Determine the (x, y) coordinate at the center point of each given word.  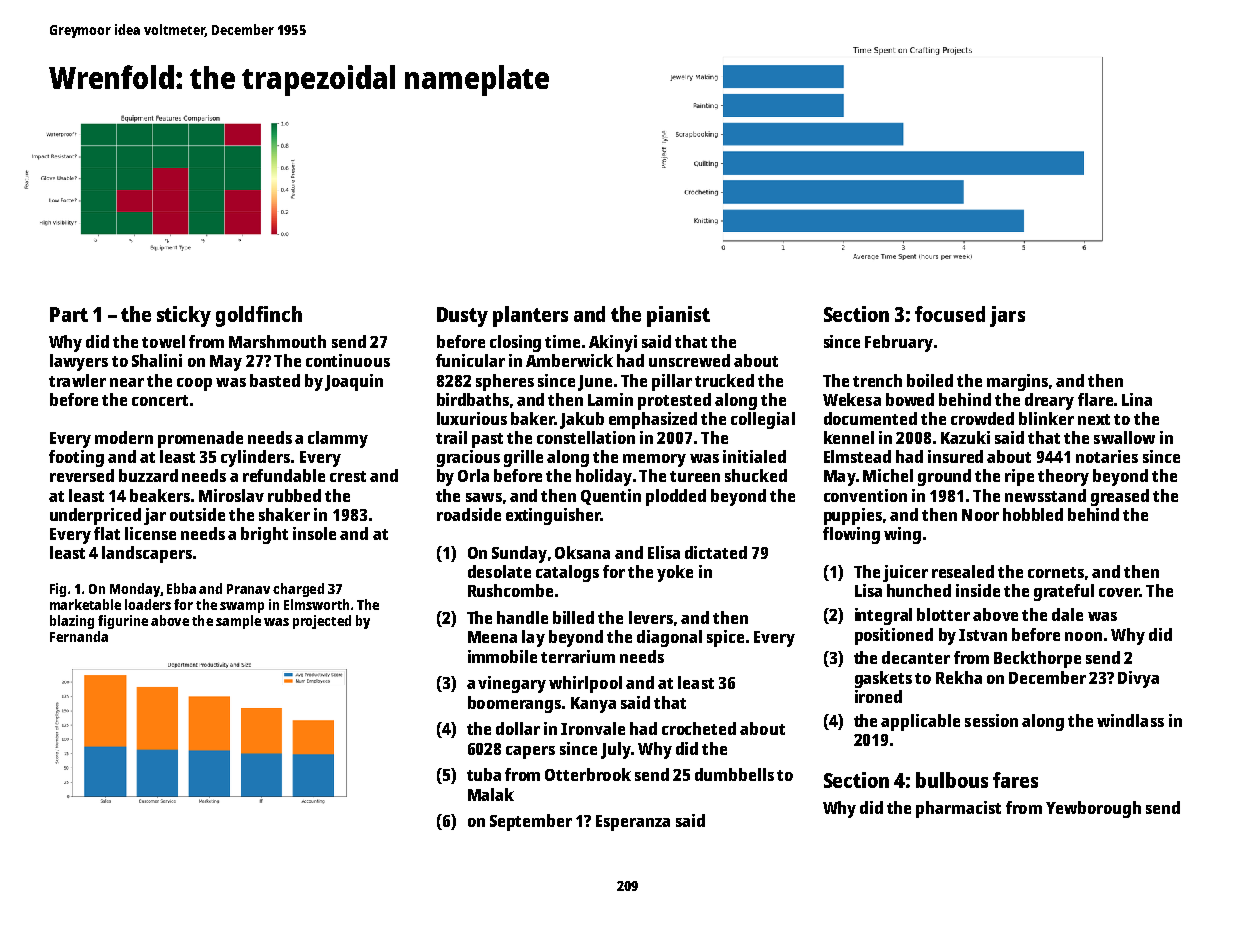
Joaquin (354, 382)
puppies (853, 516)
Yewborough (1093, 809)
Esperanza (633, 823)
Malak (491, 794)
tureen (695, 476)
